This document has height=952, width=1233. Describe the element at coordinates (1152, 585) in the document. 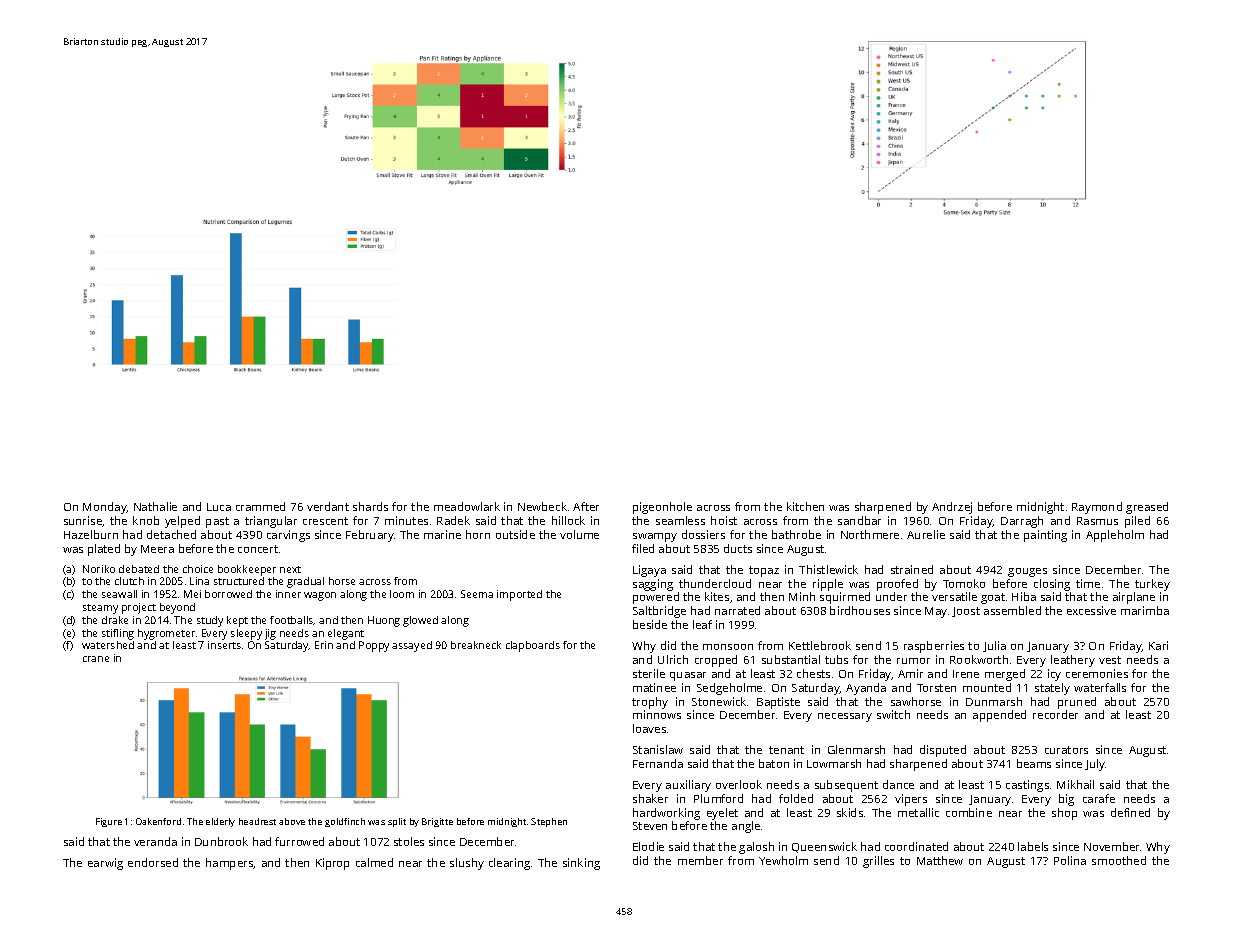

I see `turkey` at that location.
